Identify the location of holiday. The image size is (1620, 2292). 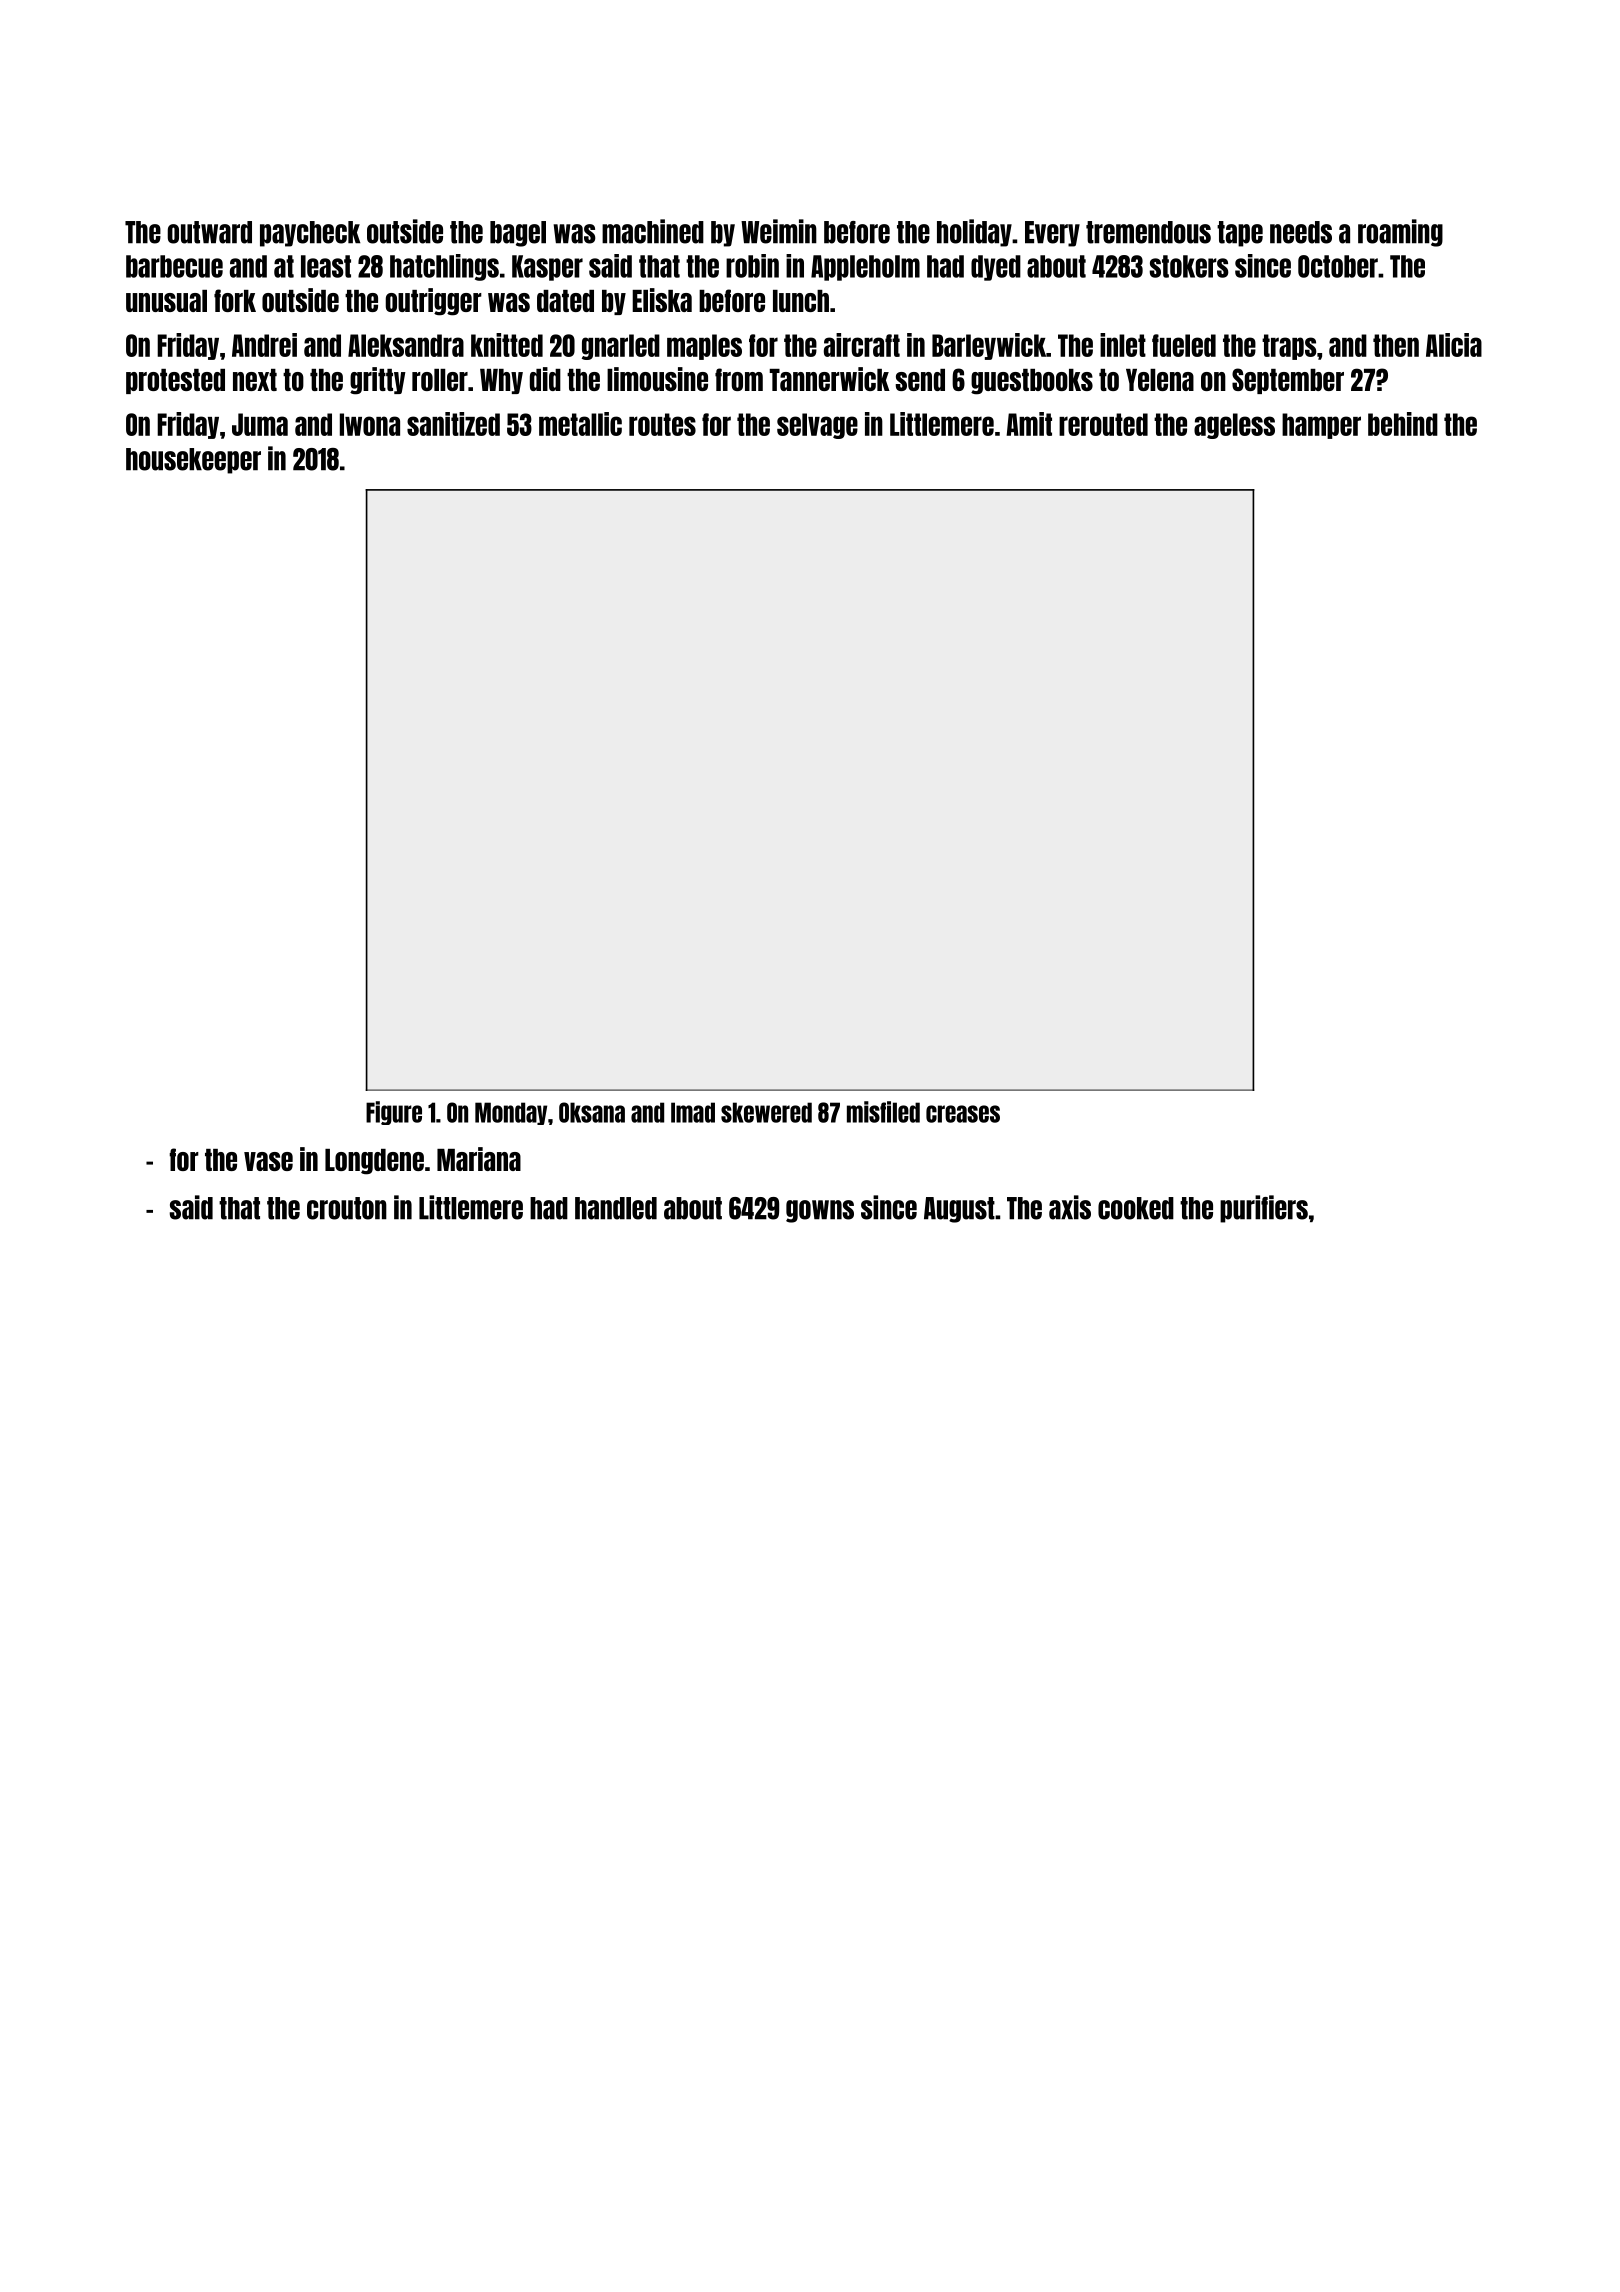
(974, 233).
